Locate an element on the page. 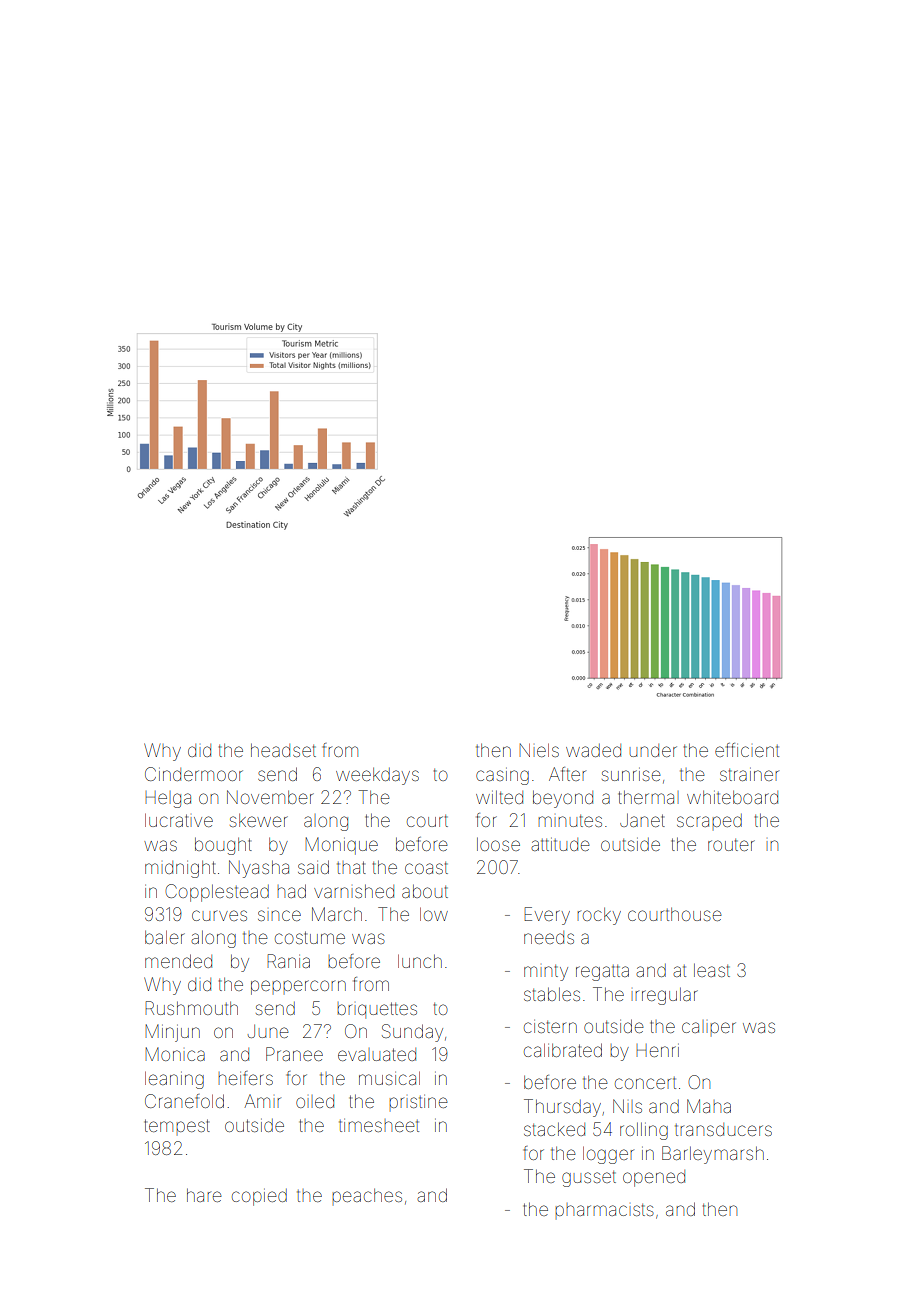 This image has height=1311, width=924. evaluated is located at coordinates (377, 1054).
